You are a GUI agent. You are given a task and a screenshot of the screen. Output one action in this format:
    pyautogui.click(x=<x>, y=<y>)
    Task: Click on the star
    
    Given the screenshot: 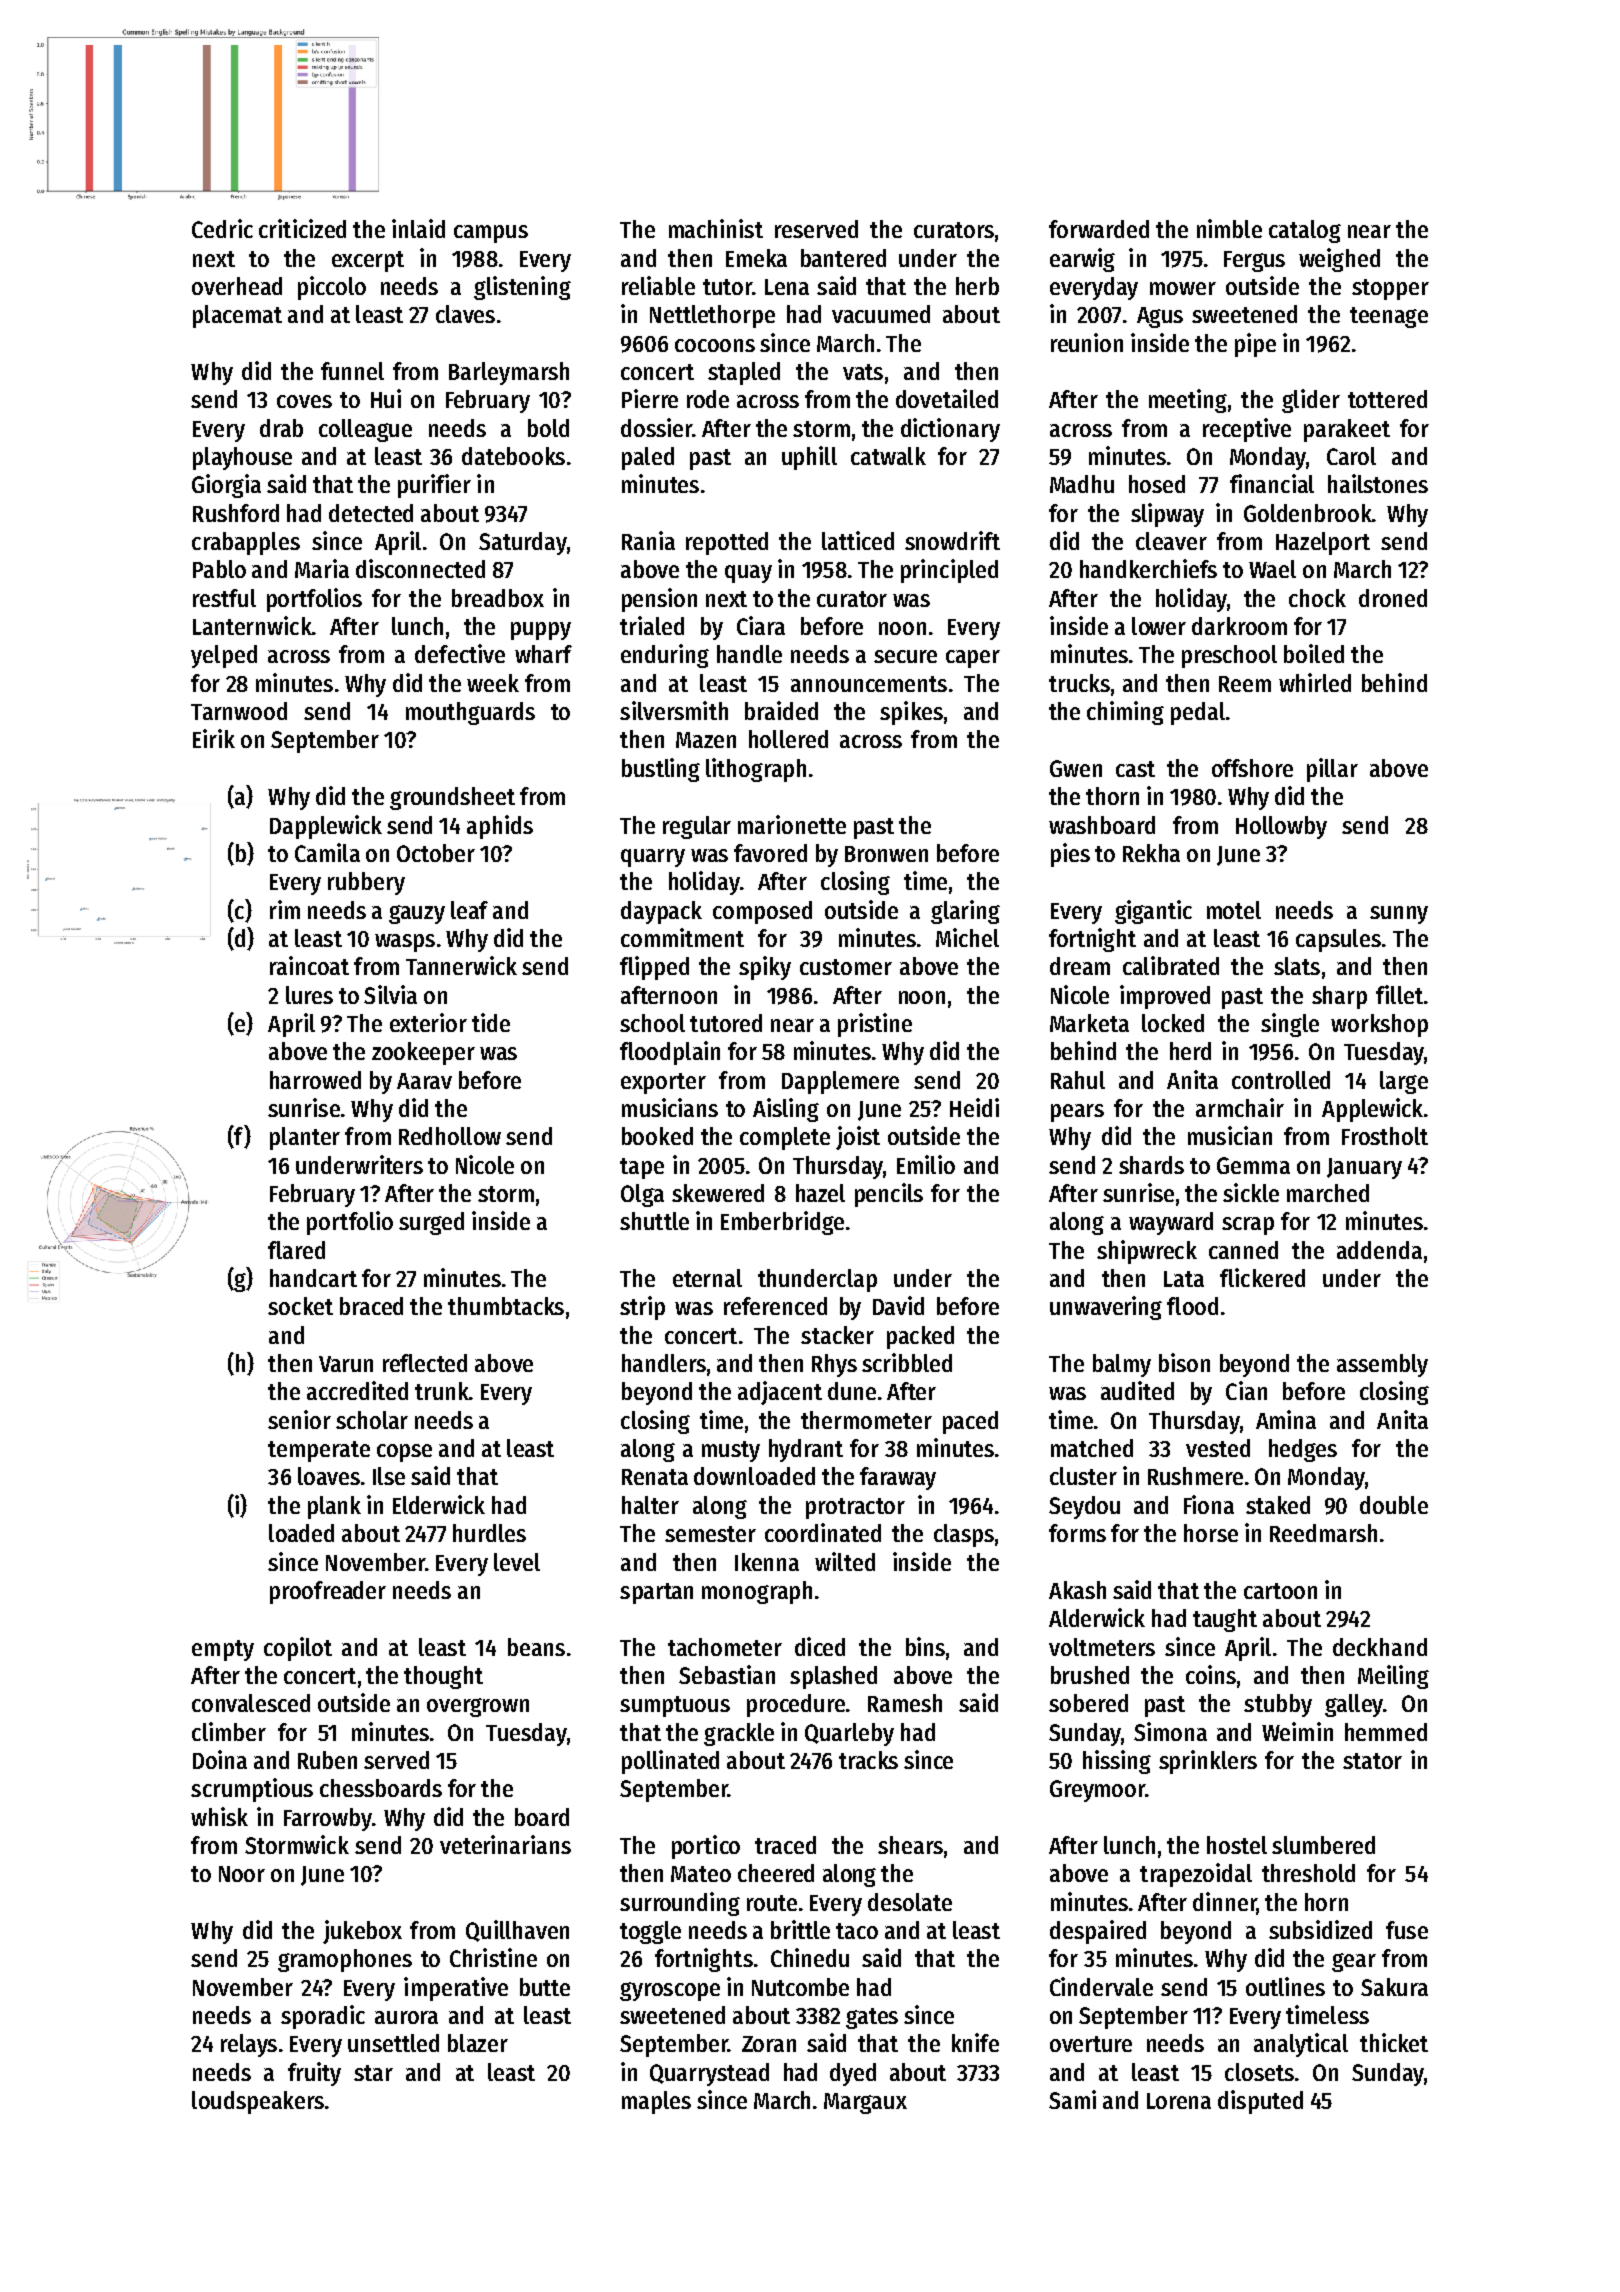 What is the action you would take?
    pyautogui.click(x=373, y=2073)
